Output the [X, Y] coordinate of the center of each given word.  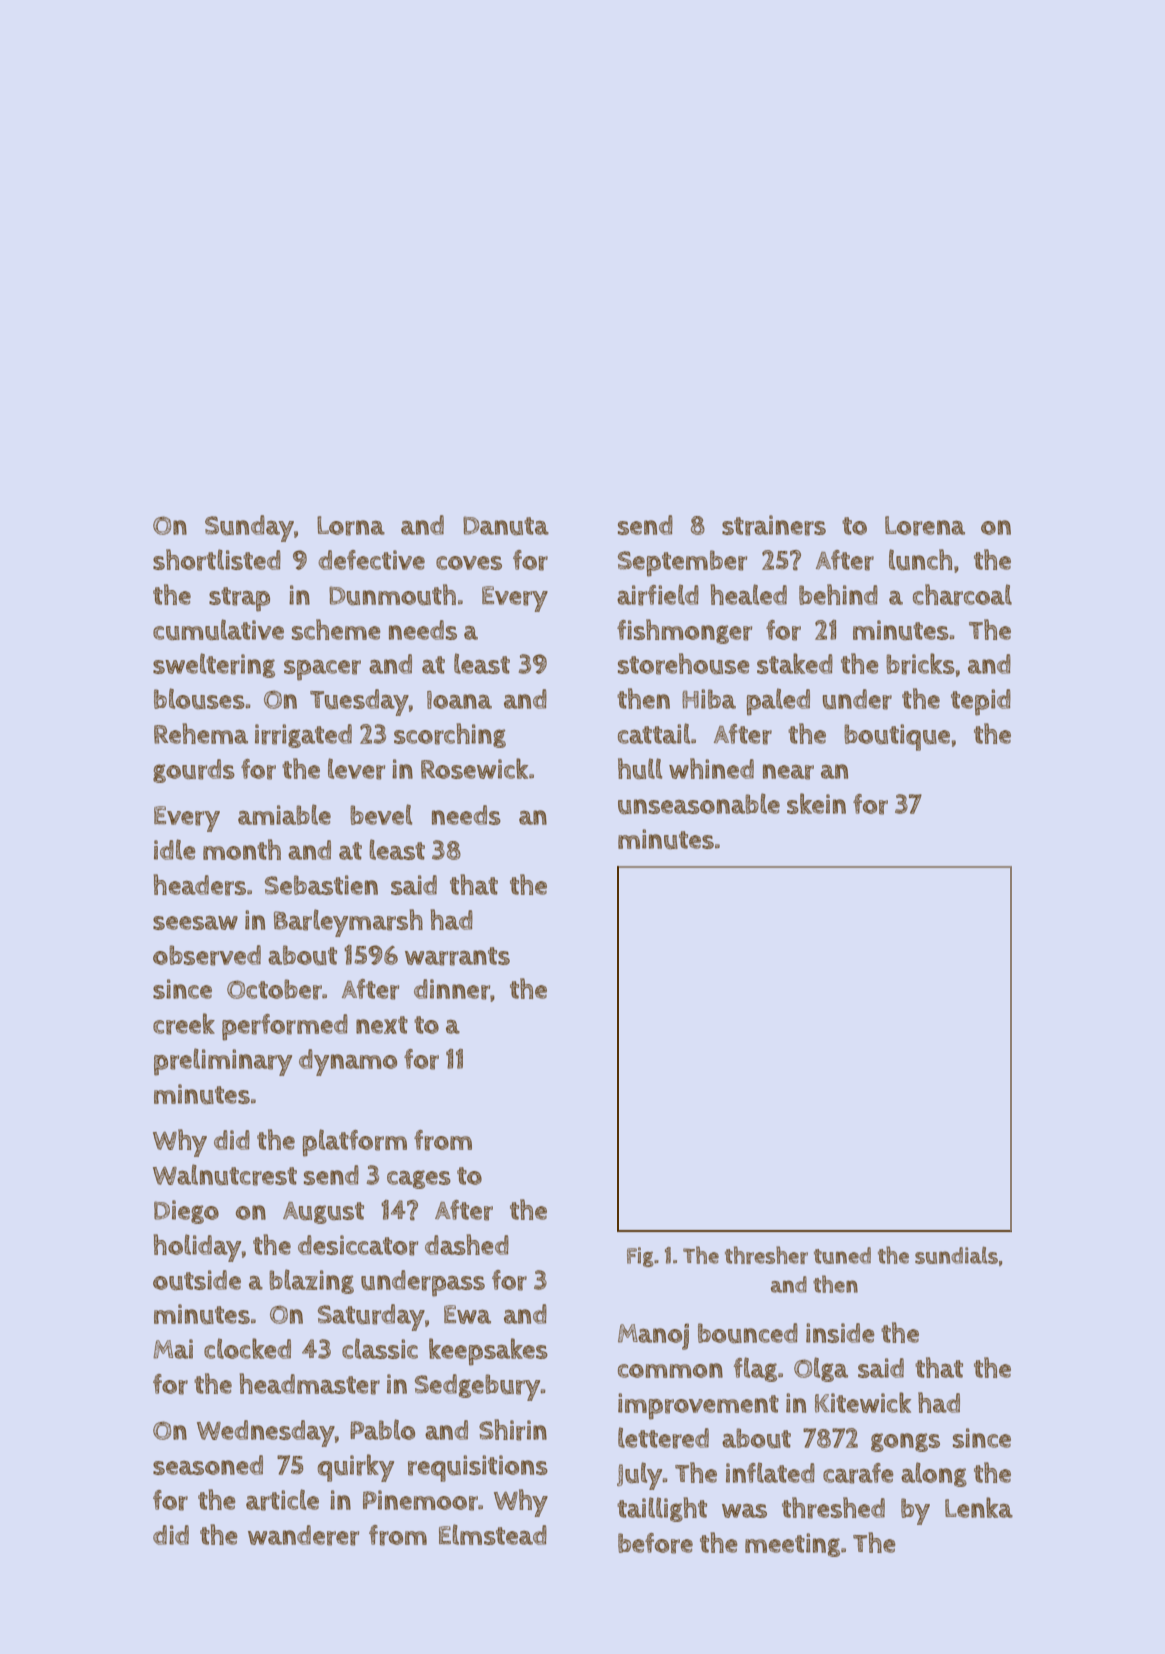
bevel [381, 814]
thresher [766, 1255]
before [655, 1543]
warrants [457, 956]
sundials [956, 1255]
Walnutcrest [225, 1175]
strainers [774, 525]
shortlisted [217, 560]
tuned [842, 1255]
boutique [897, 737]
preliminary [223, 1062]
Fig [640, 1257]
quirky [356, 1468]
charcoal [962, 595]
